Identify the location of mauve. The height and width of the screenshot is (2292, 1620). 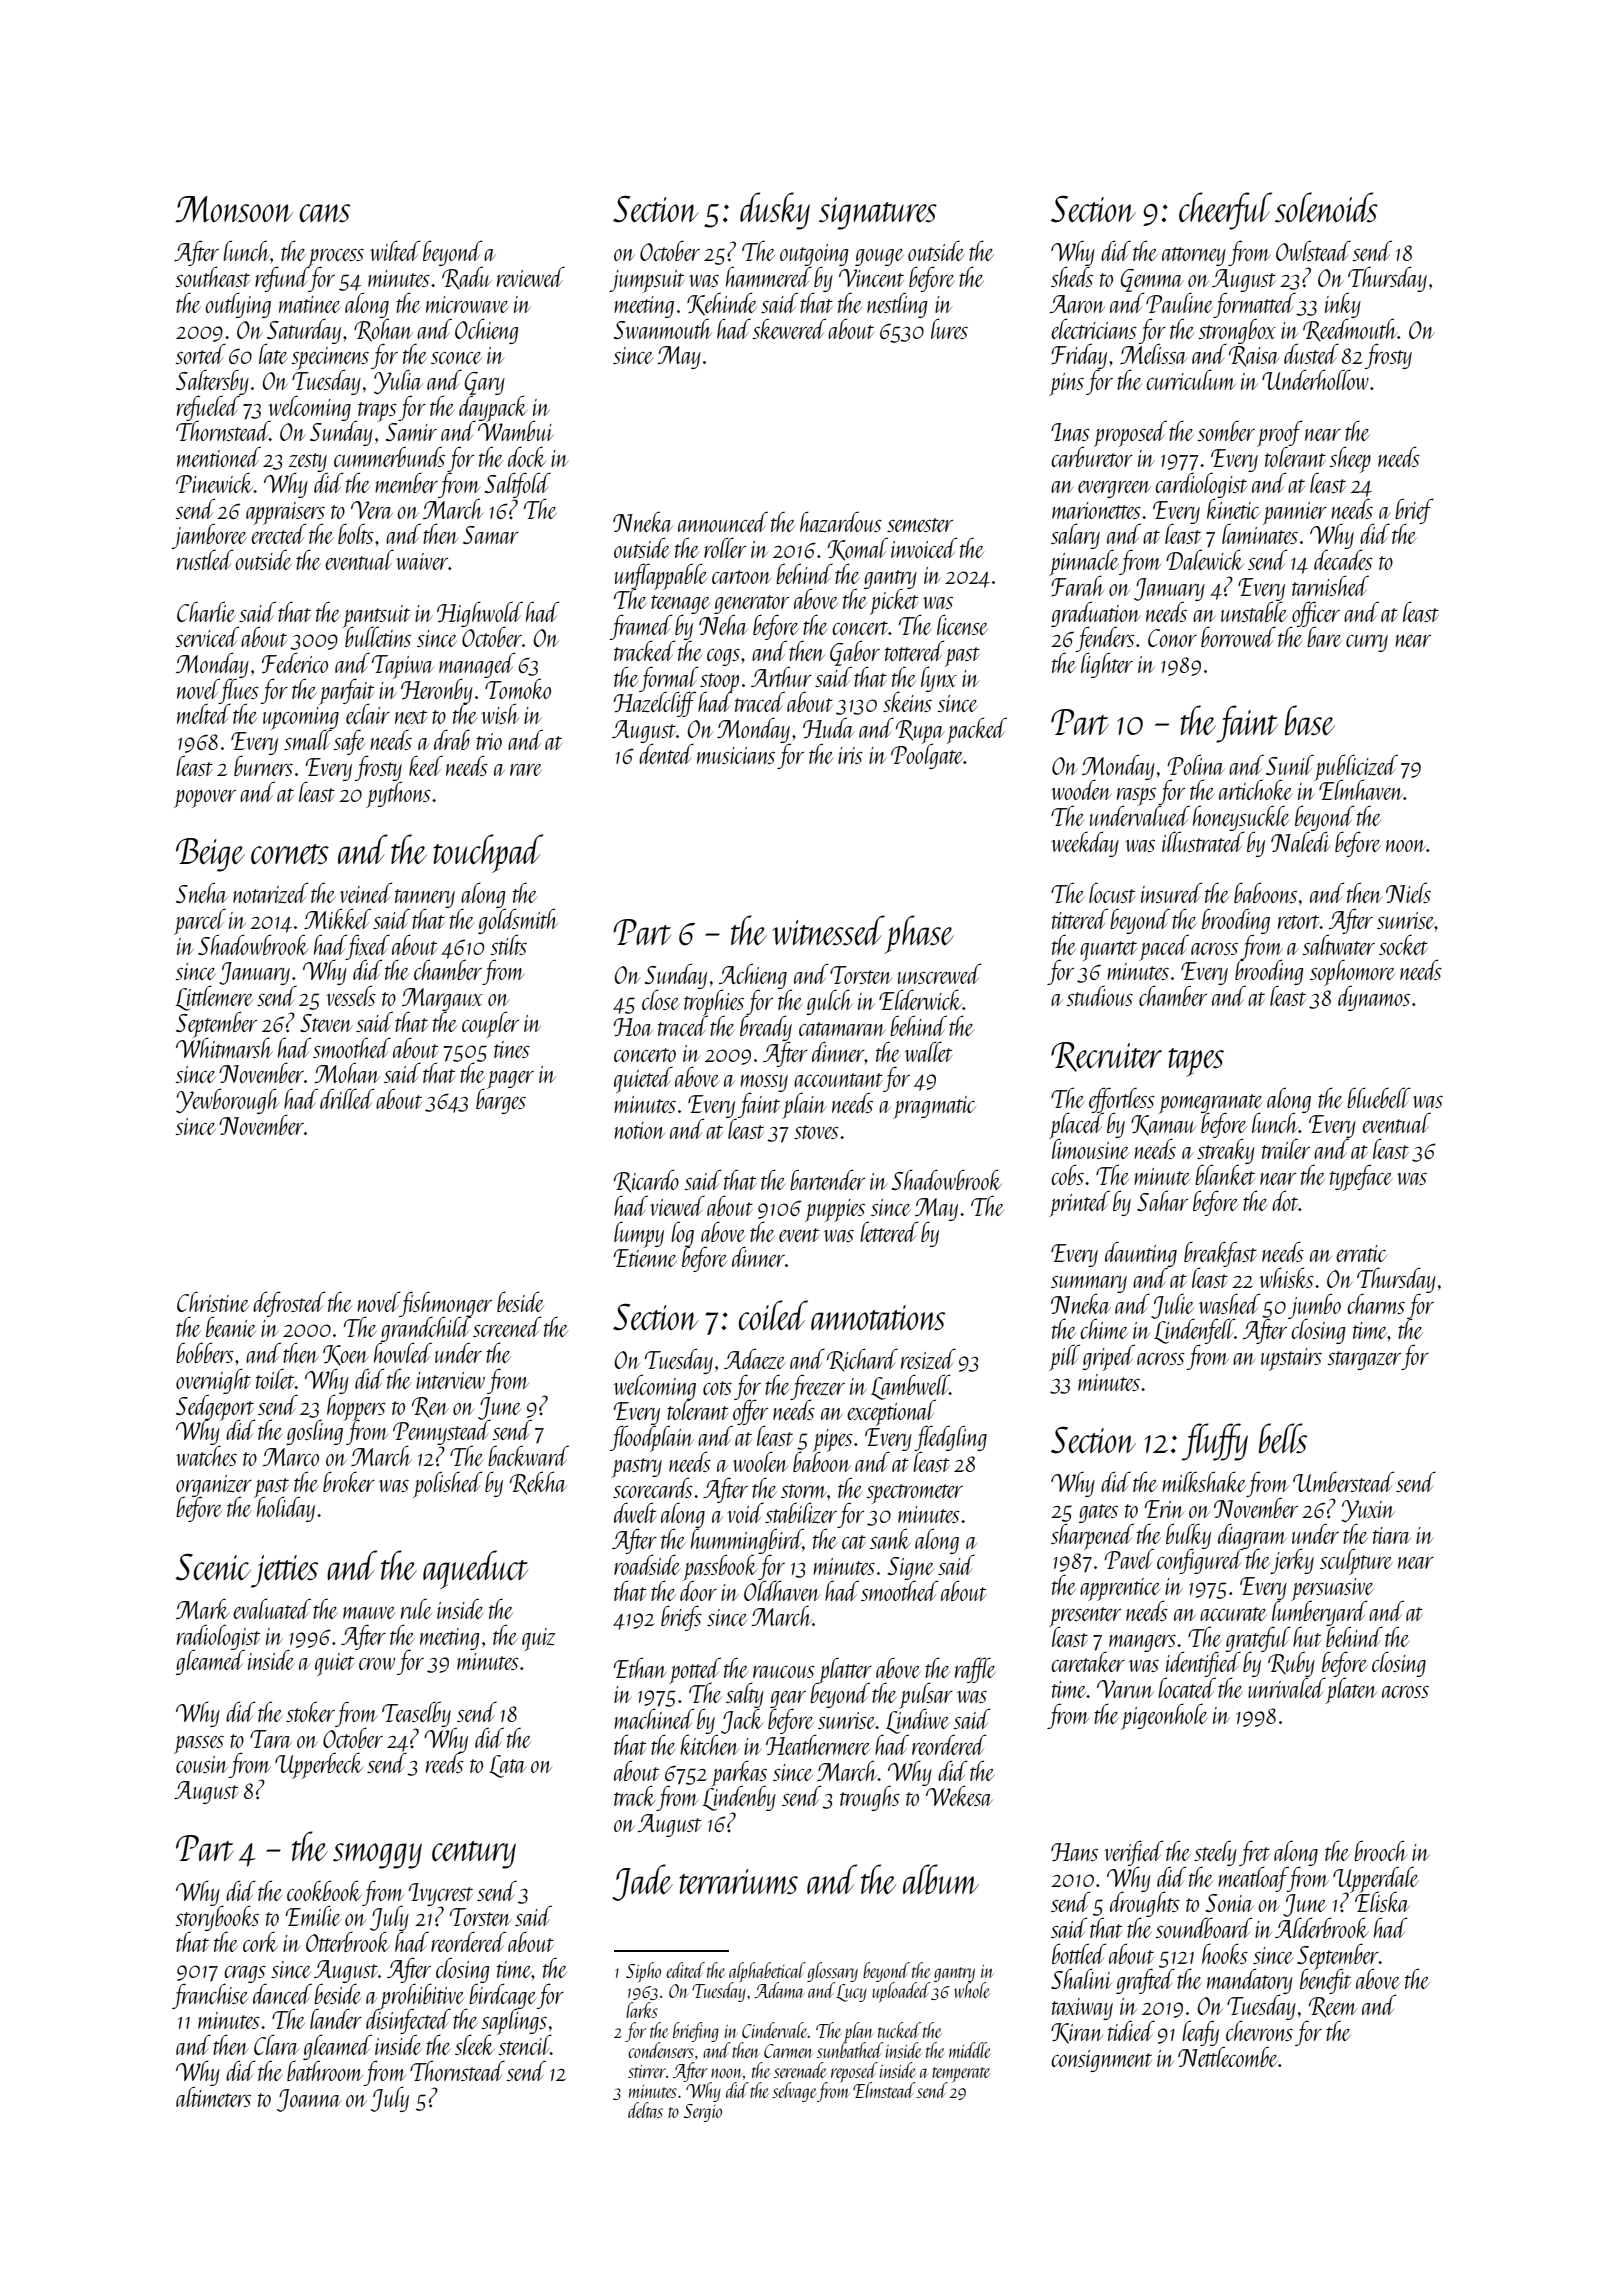
(369, 1613).
